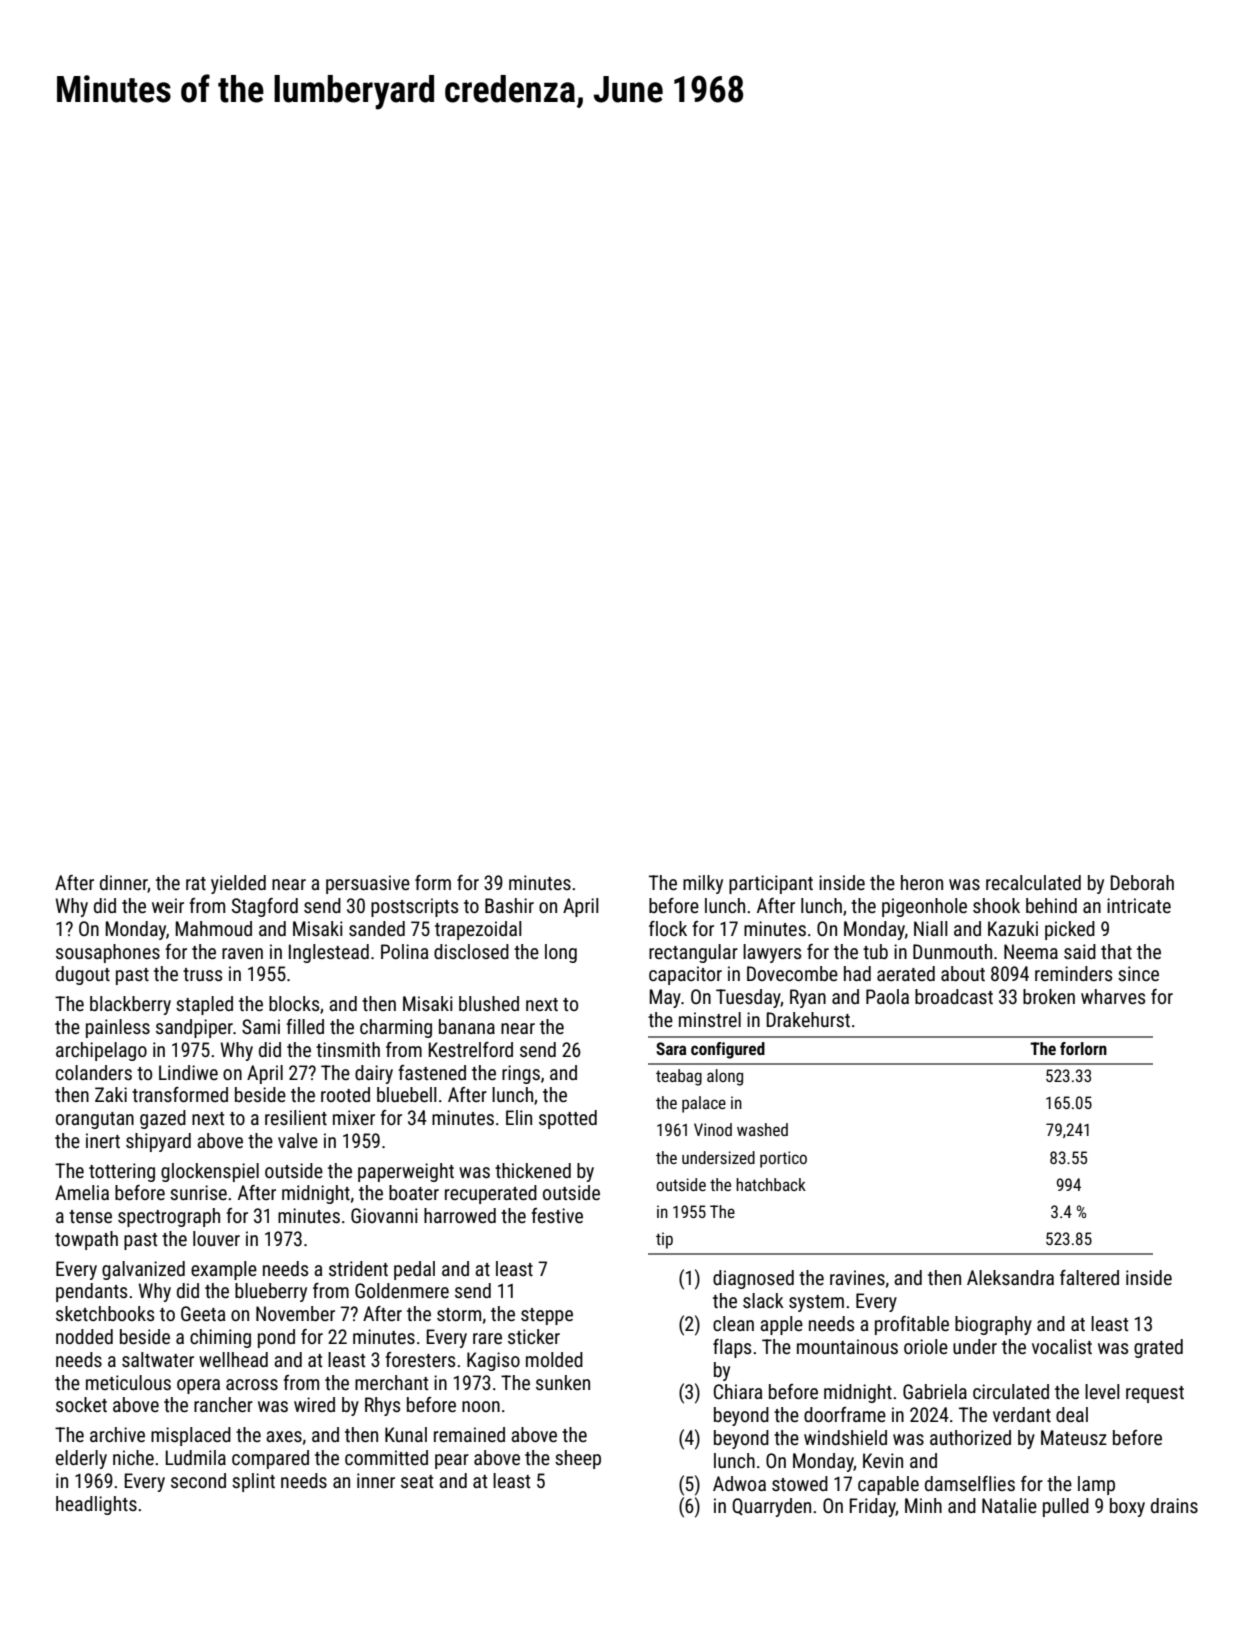  What do you see at coordinates (1066, 1507) in the screenshot?
I see `pulled` at bounding box center [1066, 1507].
